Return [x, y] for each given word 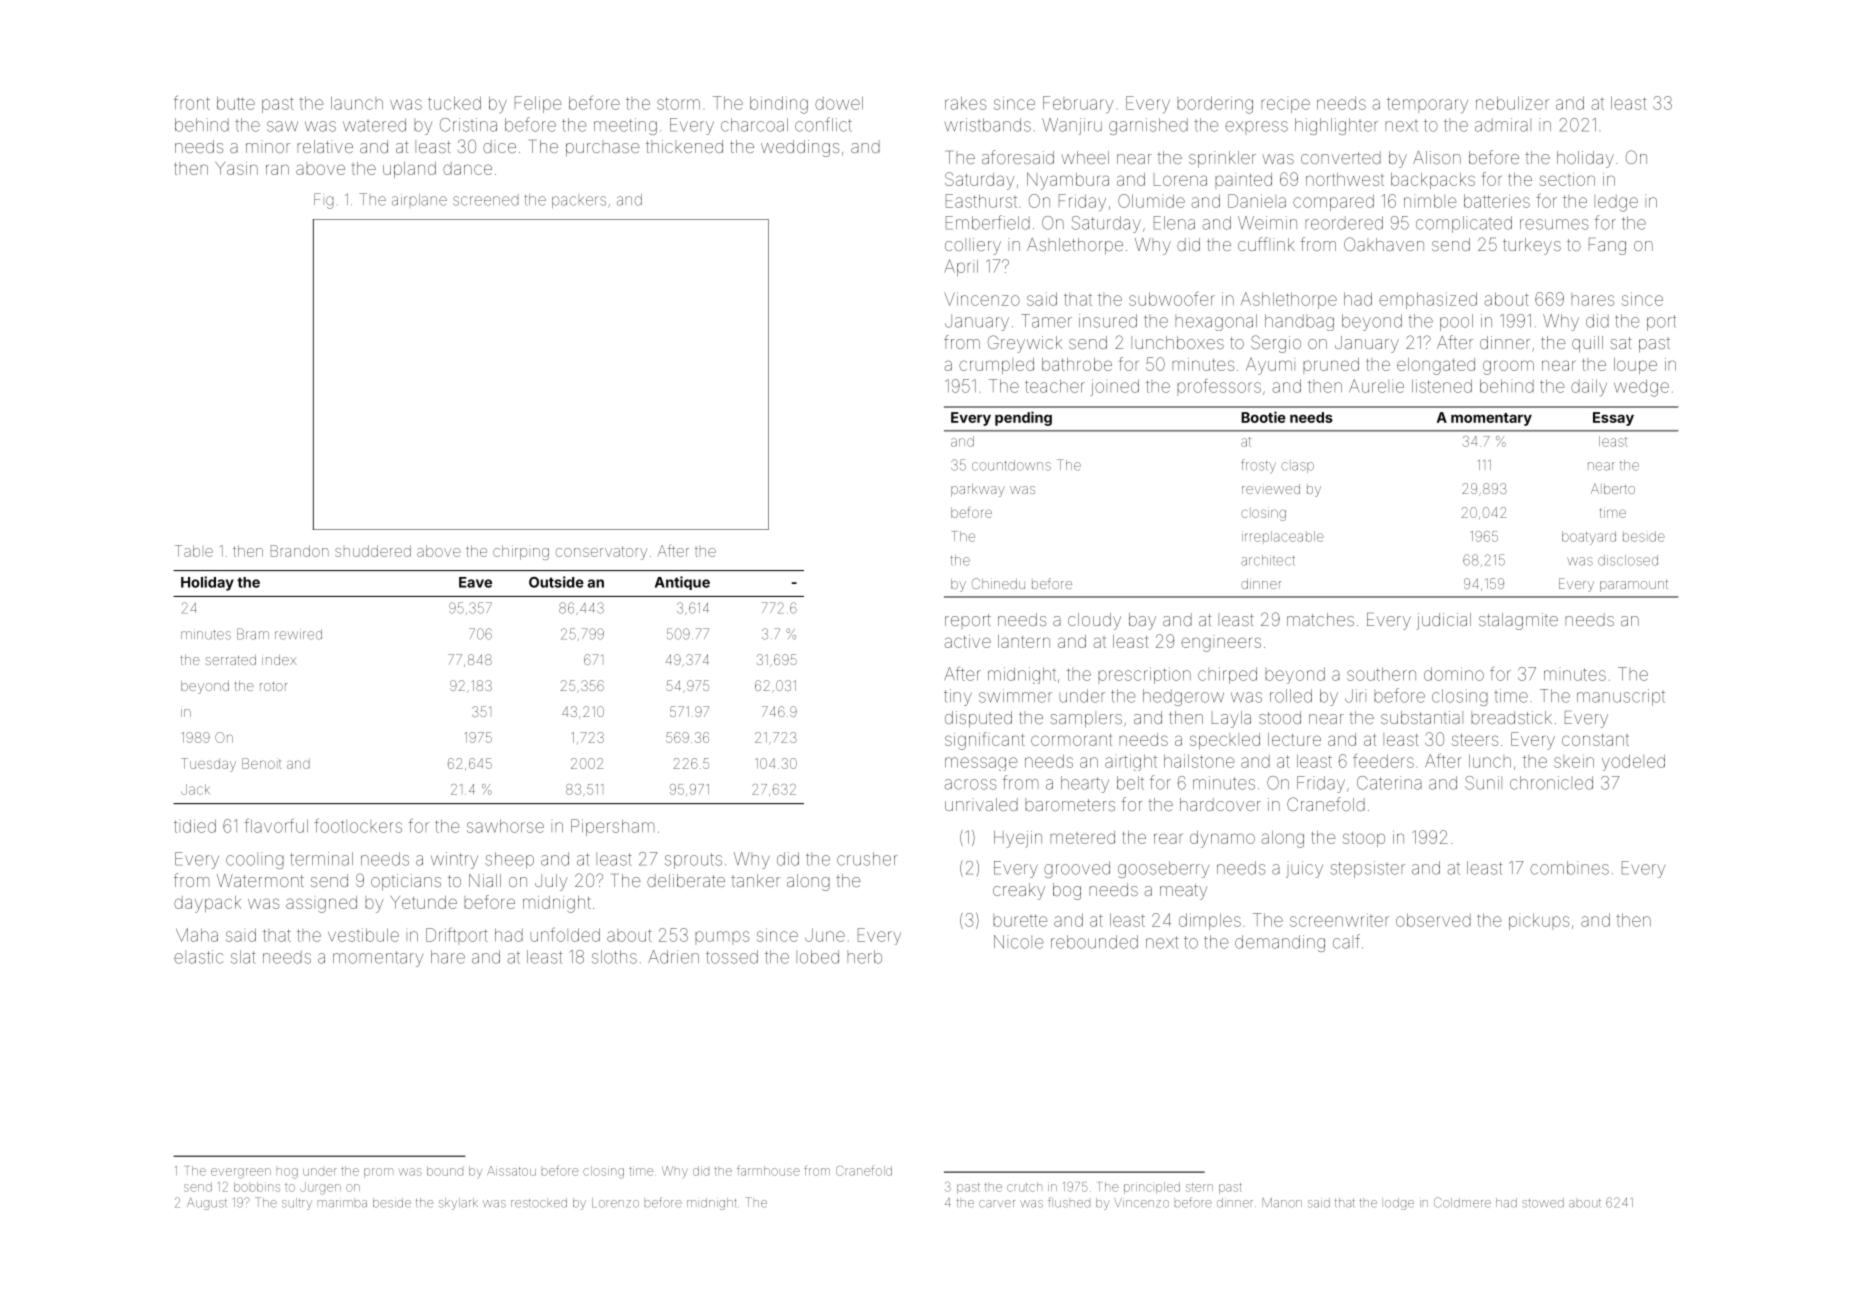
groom [1508, 367]
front [192, 102]
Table [194, 551]
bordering [1215, 105]
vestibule [363, 935]
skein [1574, 761]
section [1567, 179]
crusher [867, 859]
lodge [1399, 1204]
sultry [297, 1204]
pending [1023, 418]
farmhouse [768, 1170]
